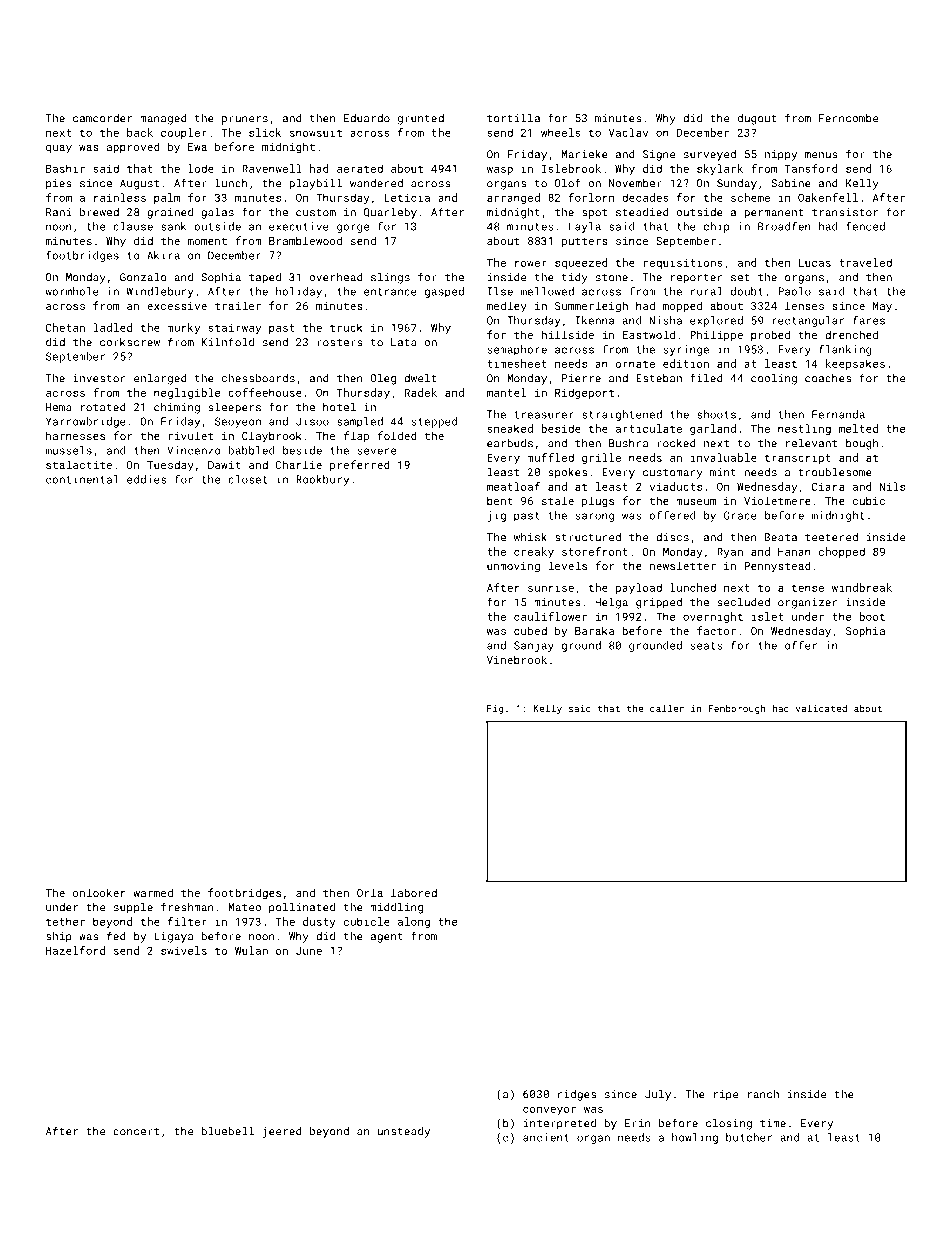  I want to click on Fig, so click(495, 709).
